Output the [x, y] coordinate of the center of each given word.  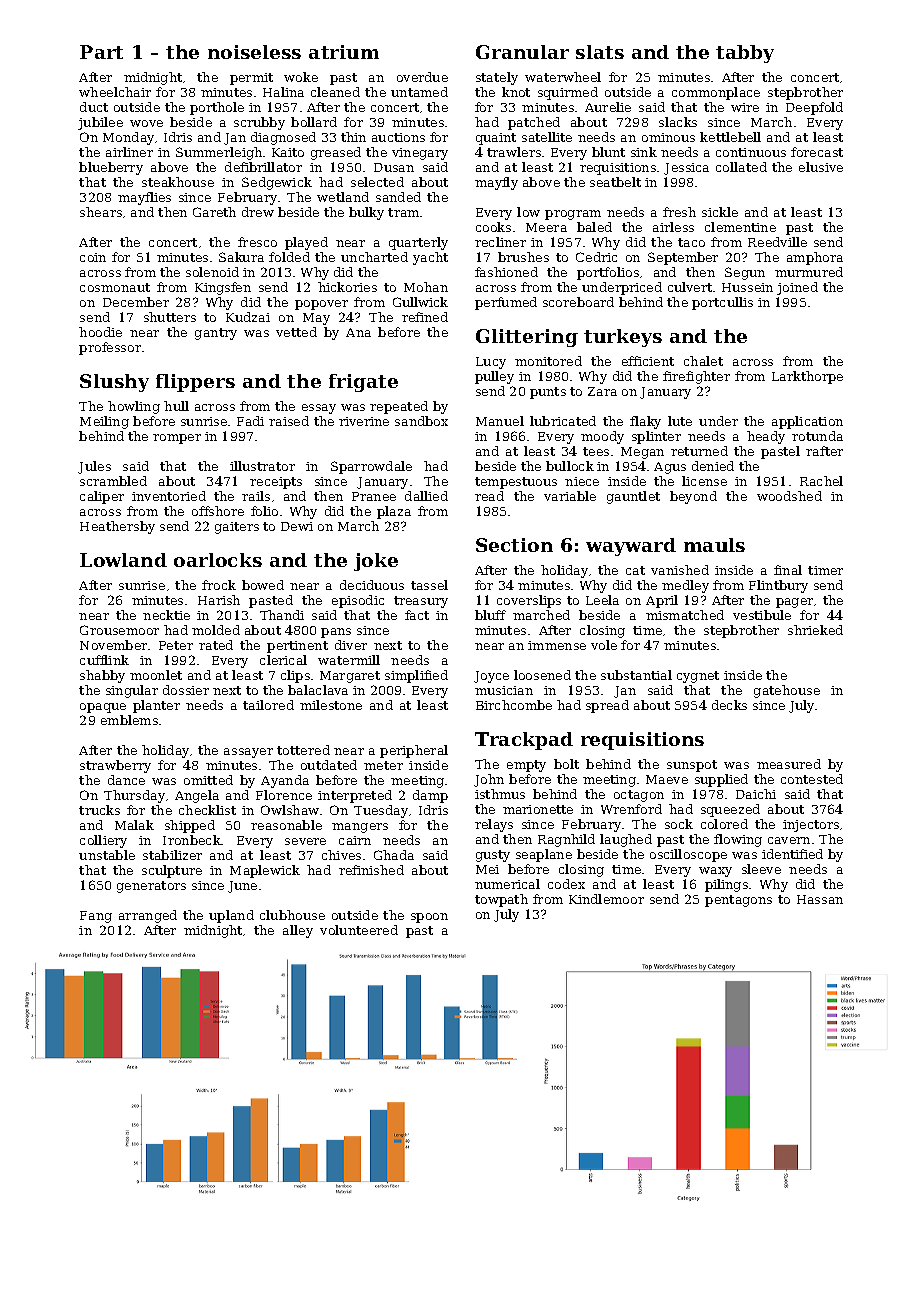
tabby [745, 54]
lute [680, 421]
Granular [522, 52]
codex [566, 884]
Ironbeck [192, 840]
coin [93, 257]
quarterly [418, 243]
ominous [668, 137]
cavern [789, 840]
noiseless [254, 52]
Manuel [500, 421]
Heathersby [117, 527]
